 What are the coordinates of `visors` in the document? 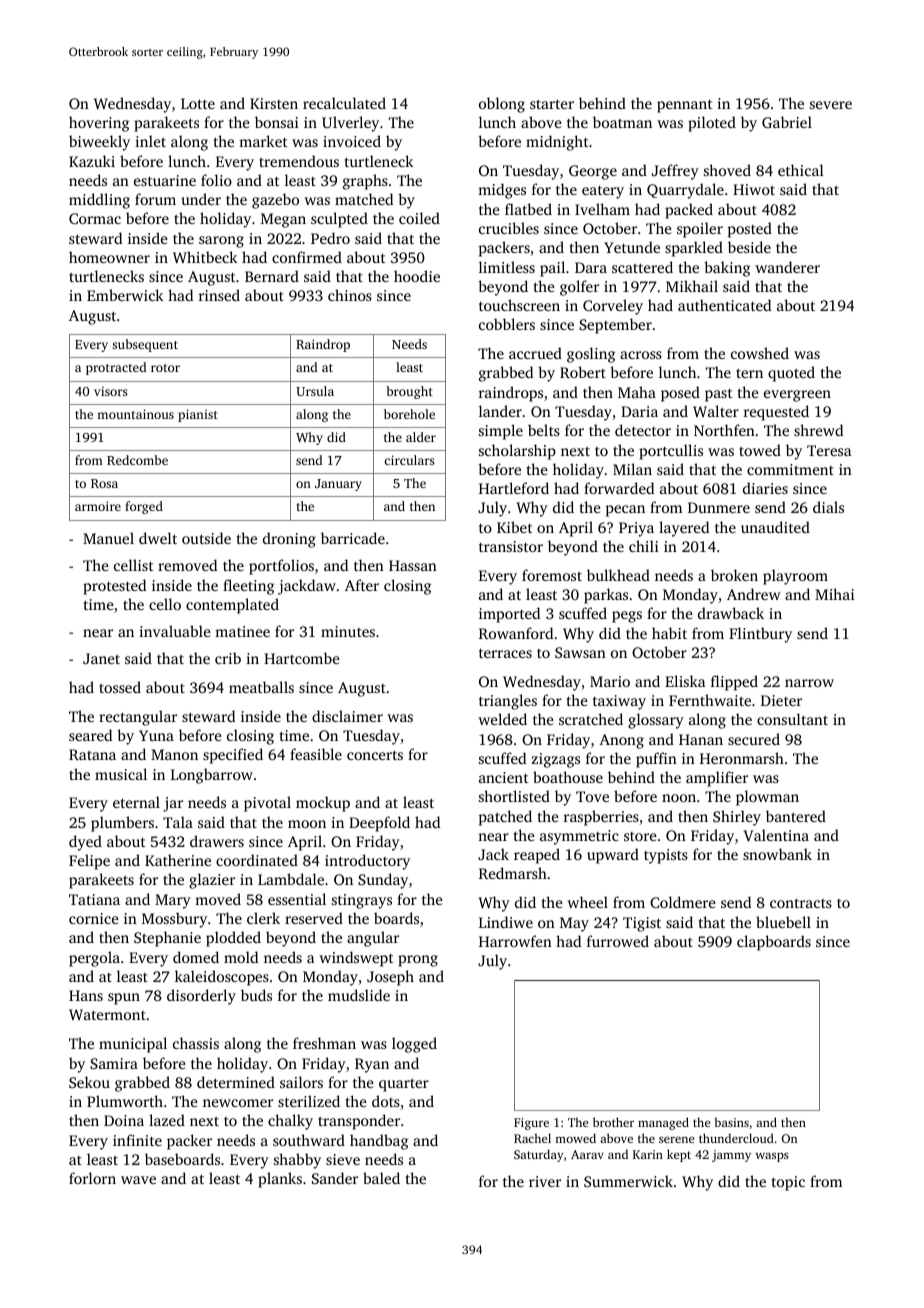 It's located at (111, 391).
